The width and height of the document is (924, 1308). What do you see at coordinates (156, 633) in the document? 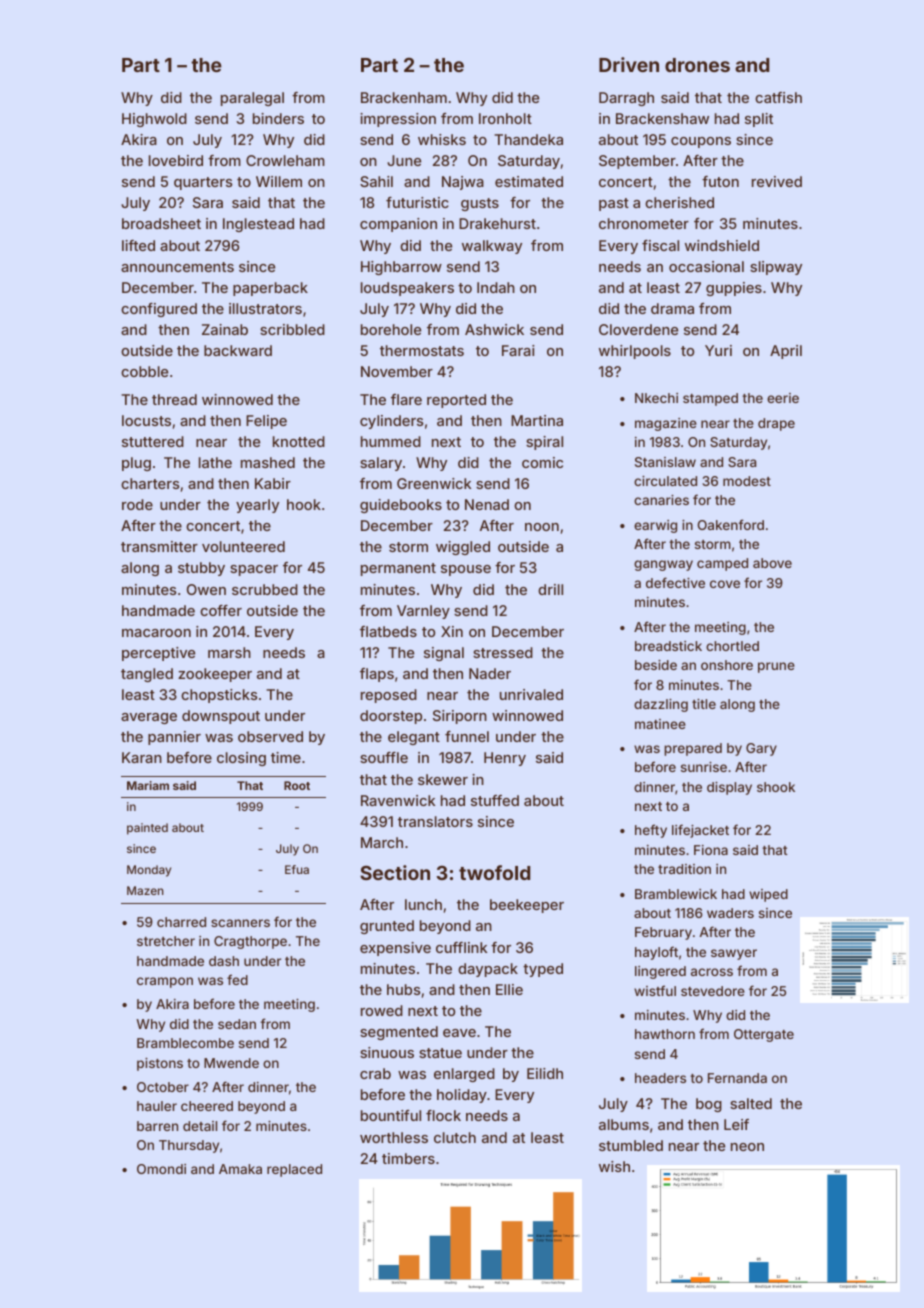
I see `macaroon` at bounding box center [156, 633].
